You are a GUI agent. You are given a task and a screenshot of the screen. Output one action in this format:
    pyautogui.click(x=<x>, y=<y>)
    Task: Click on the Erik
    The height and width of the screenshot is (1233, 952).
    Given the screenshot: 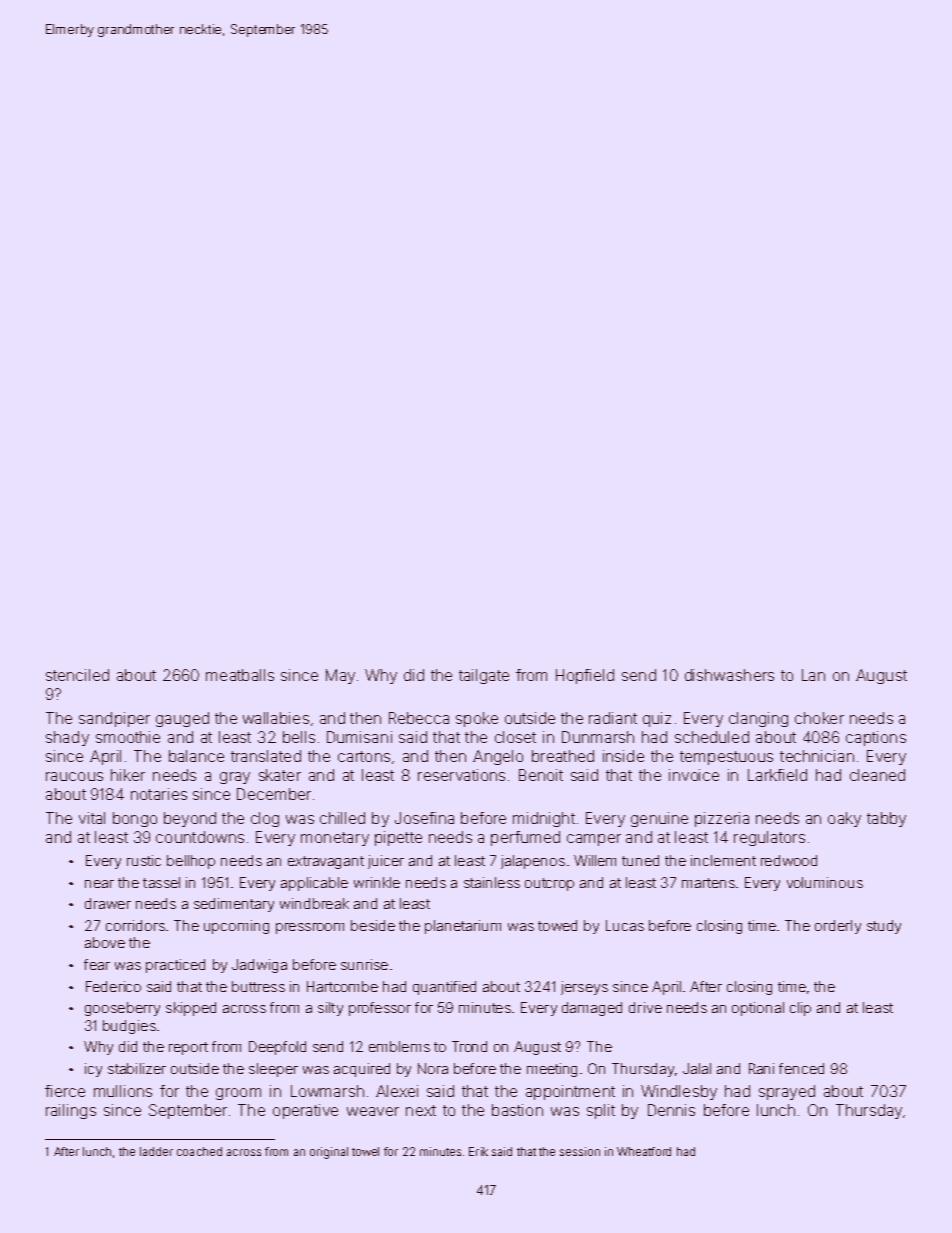 What is the action you would take?
    pyautogui.click(x=478, y=1151)
